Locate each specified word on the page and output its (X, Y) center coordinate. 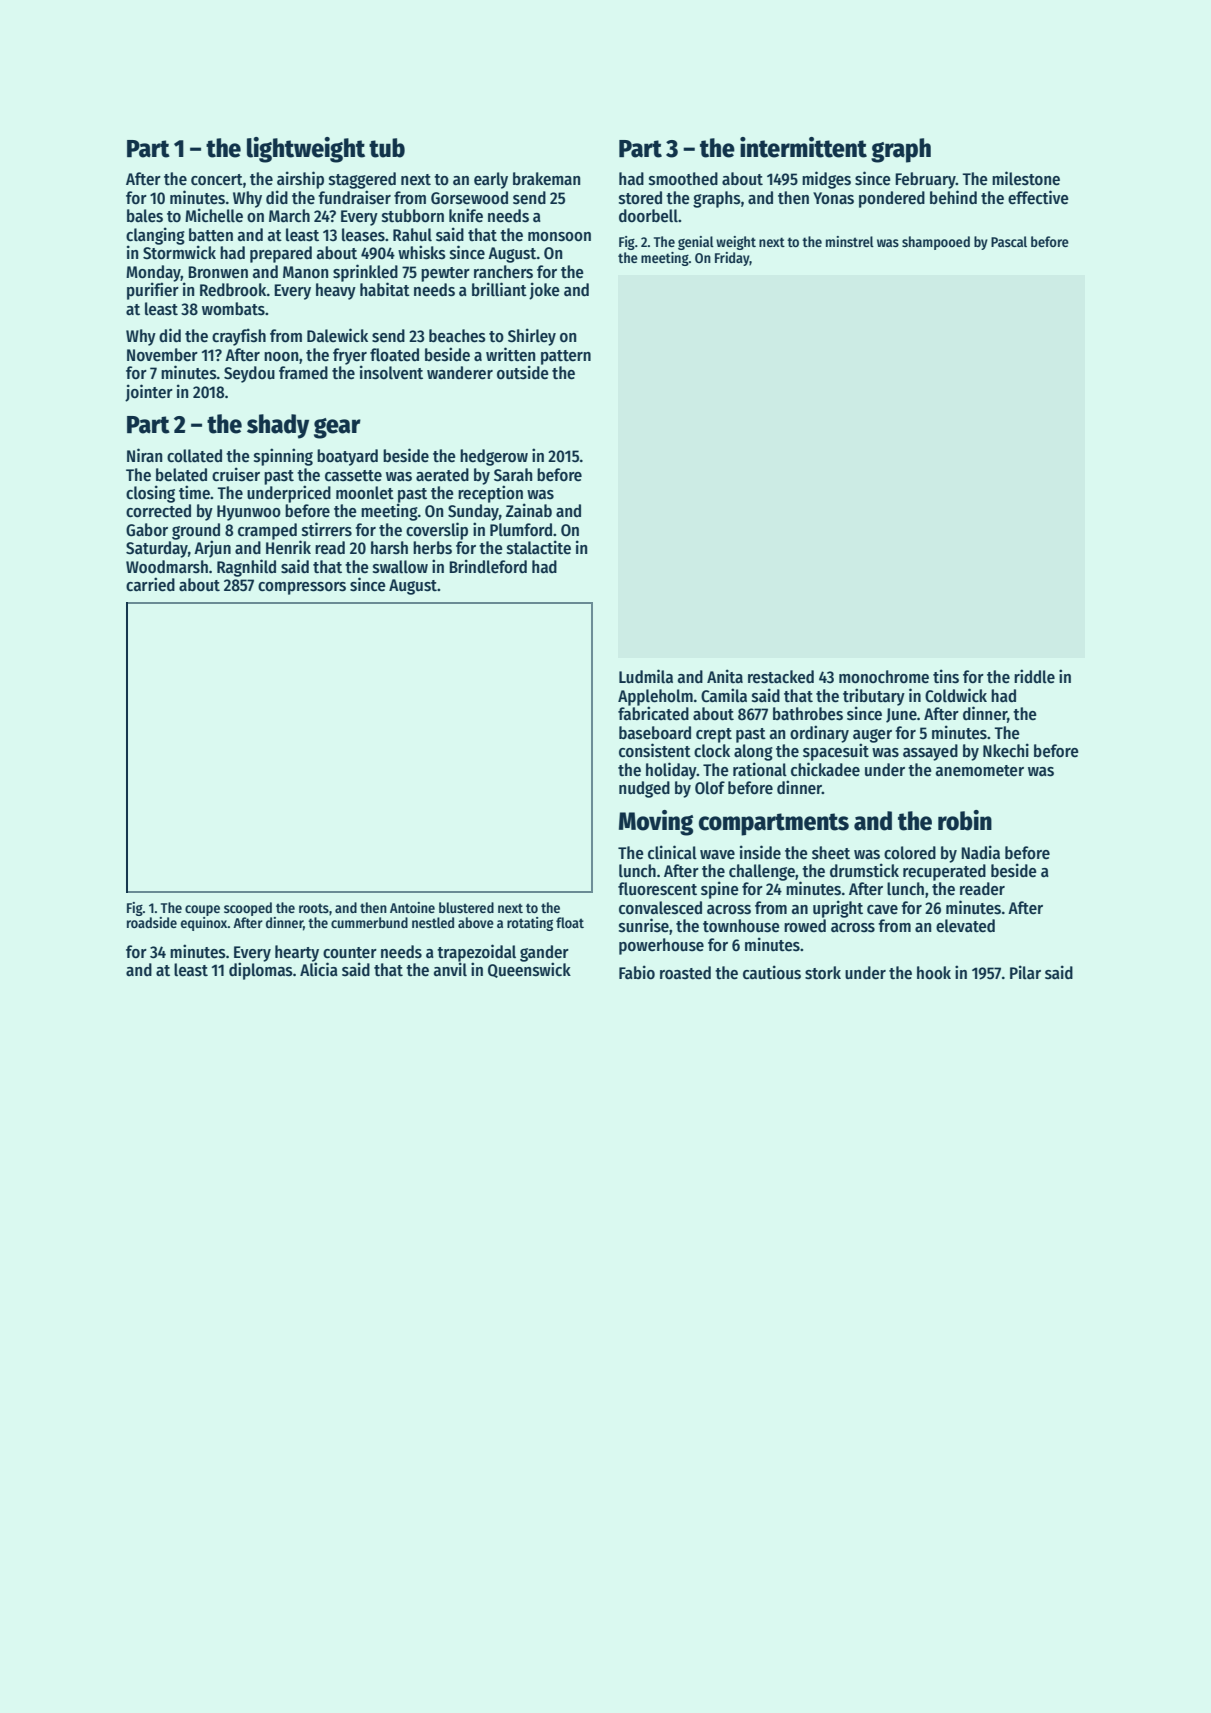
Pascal (1009, 241)
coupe (202, 910)
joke (544, 291)
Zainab (529, 510)
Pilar (1025, 972)
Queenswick (529, 970)
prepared (281, 254)
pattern (566, 357)
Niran (144, 455)
